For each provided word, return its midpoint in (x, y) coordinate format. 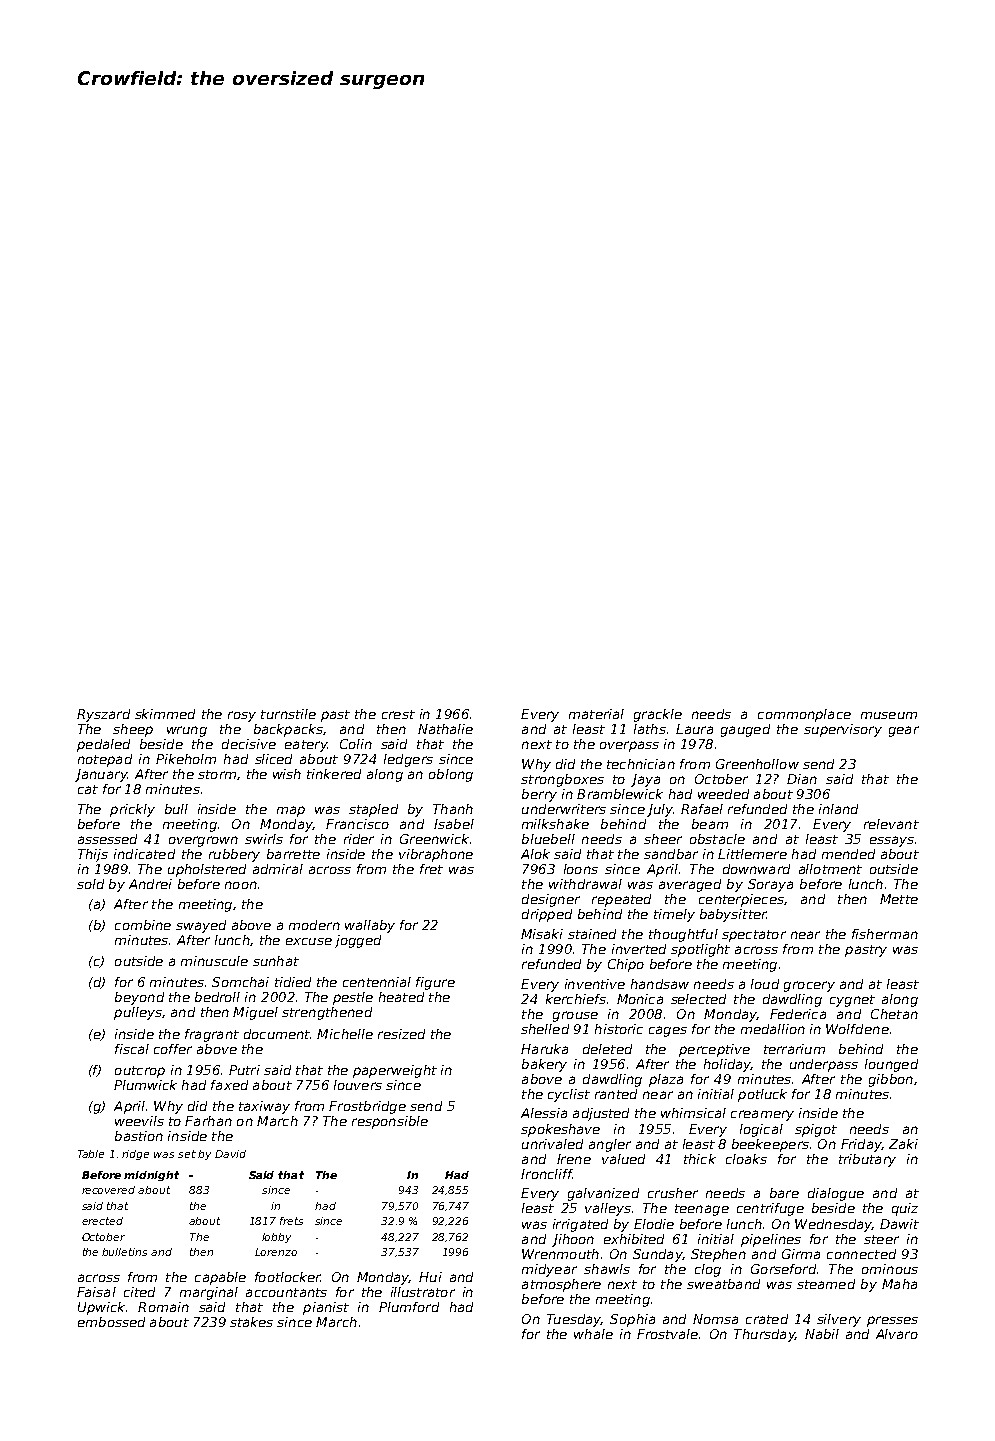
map (291, 811)
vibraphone (436, 855)
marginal (209, 1293)
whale (593, 1334)
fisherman (885, 934)
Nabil (822, 1334)
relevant (891, 824)
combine (143, 925)
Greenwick (434, 839)
